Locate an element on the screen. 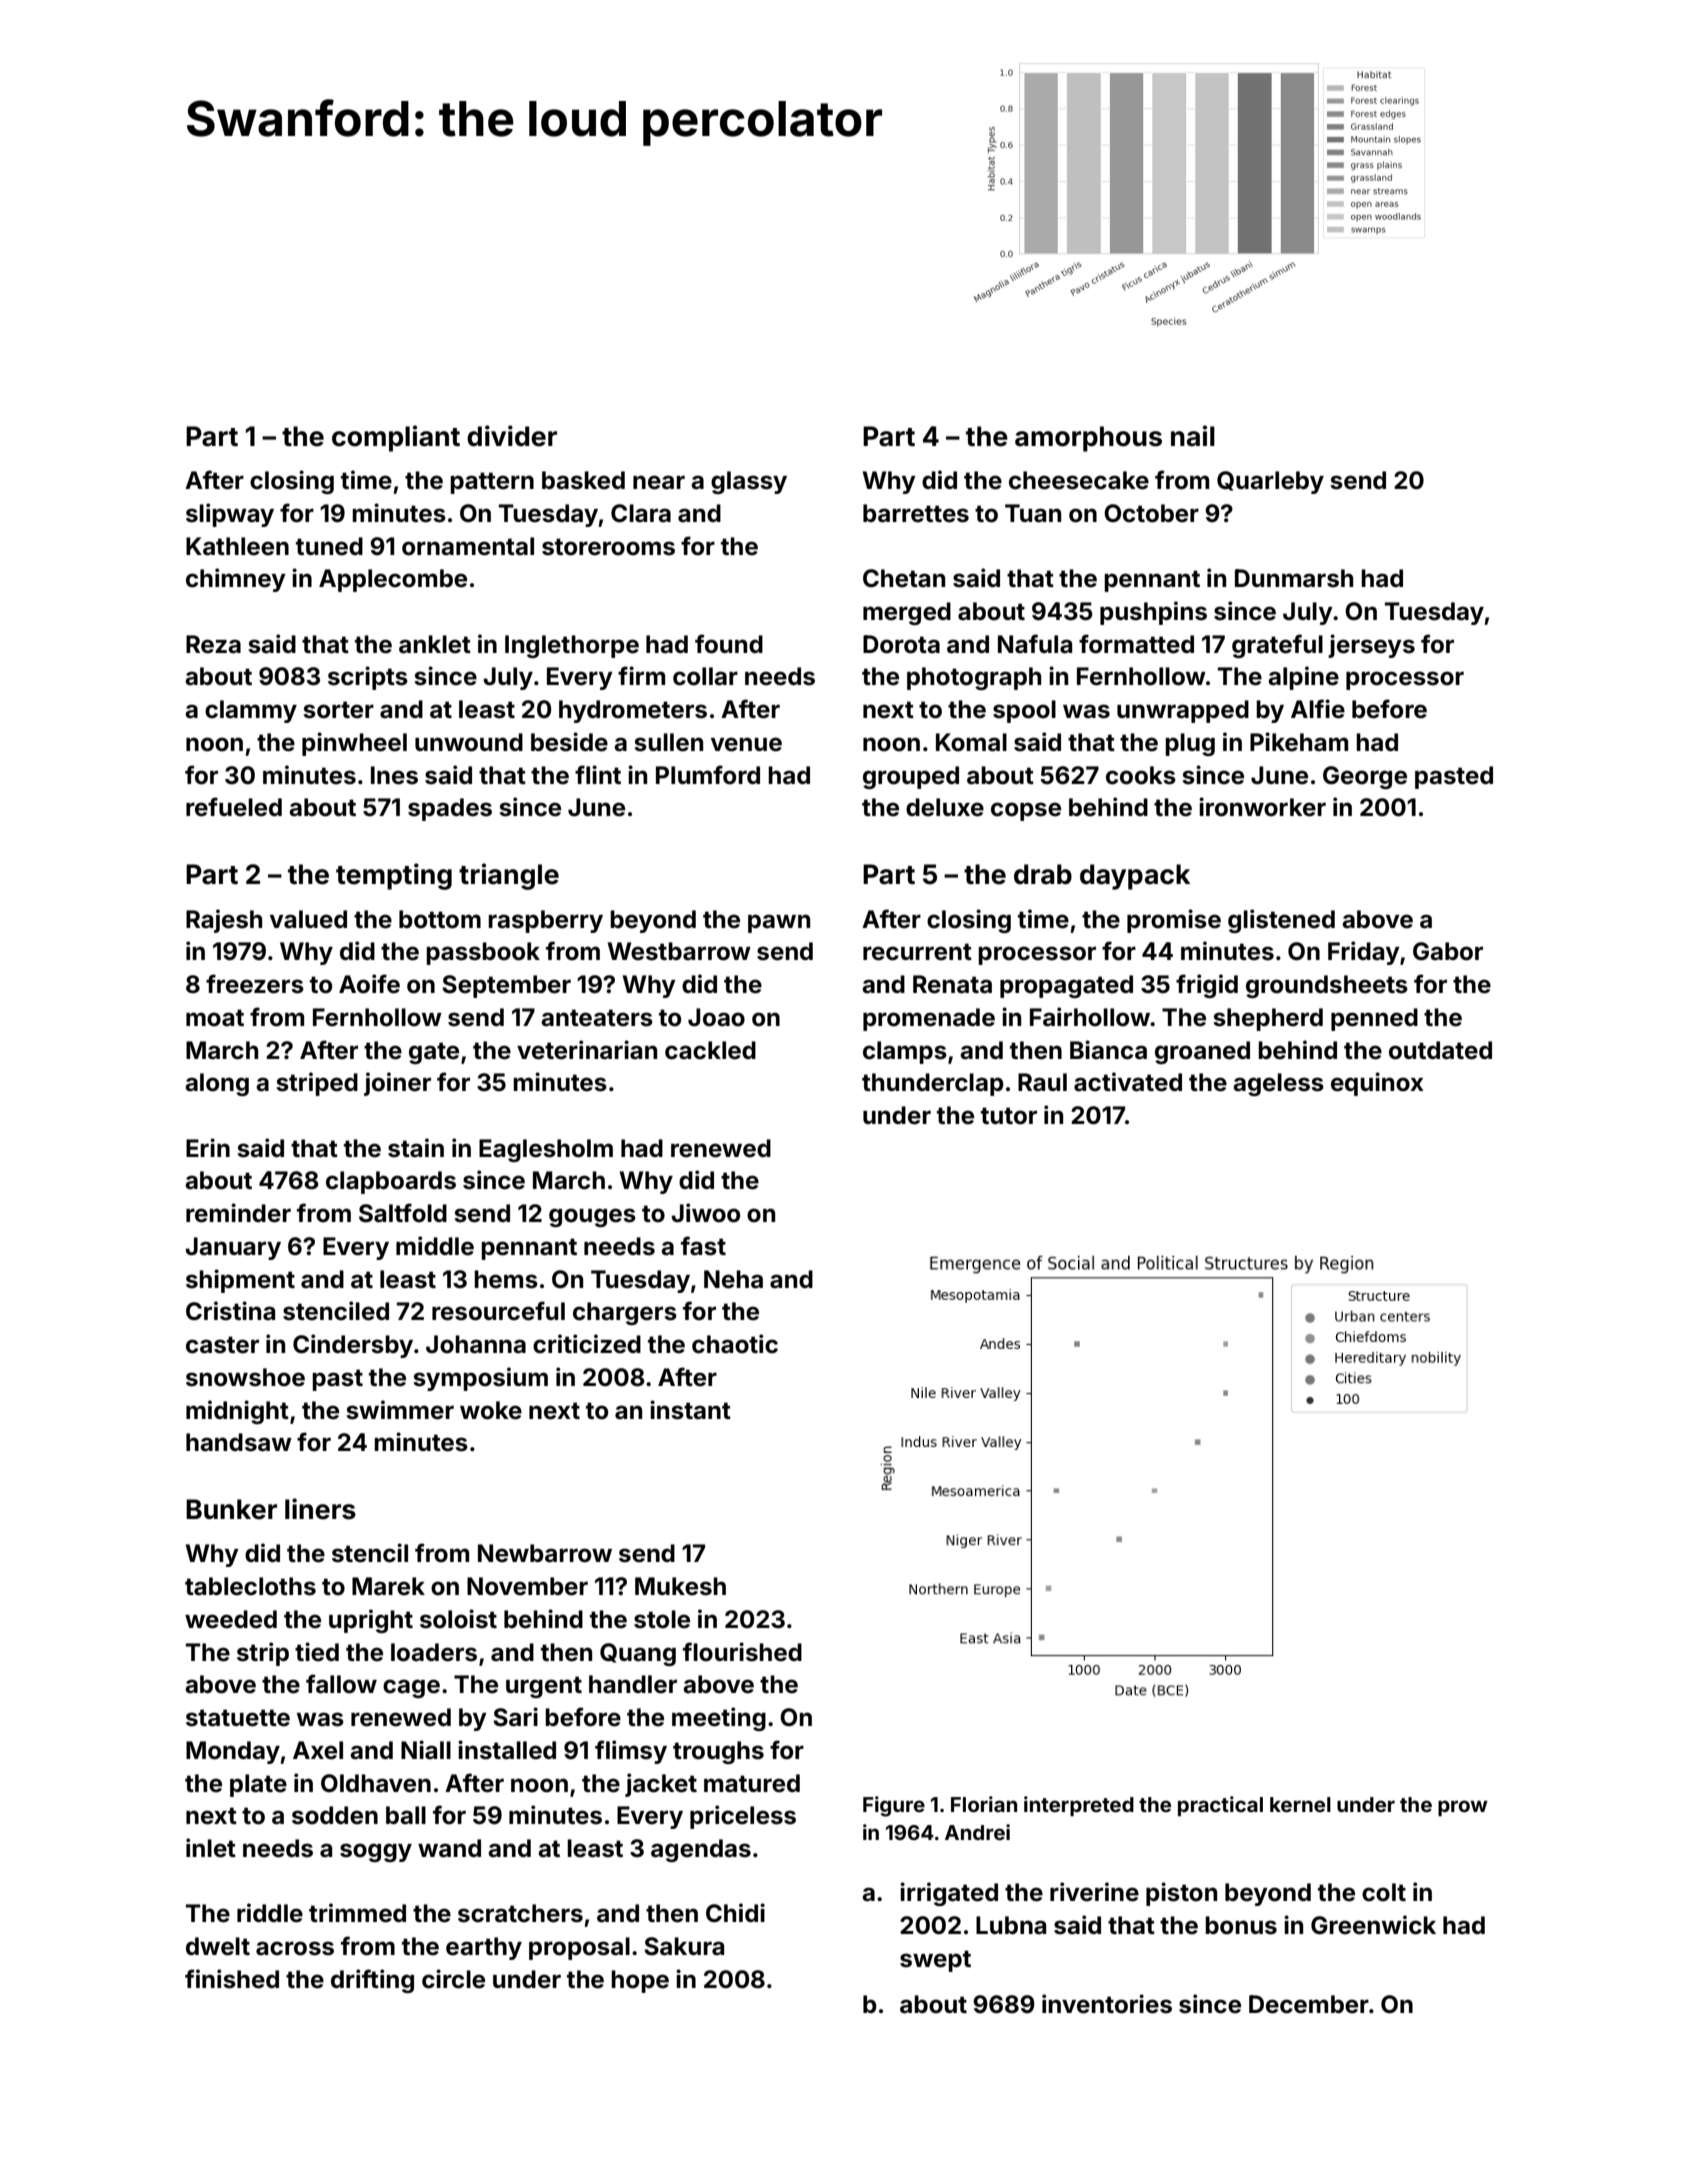 Image resolution: width=1683 pixels, height=2178 pixels. Jiwoo is located at coordinates (705, 1213).
